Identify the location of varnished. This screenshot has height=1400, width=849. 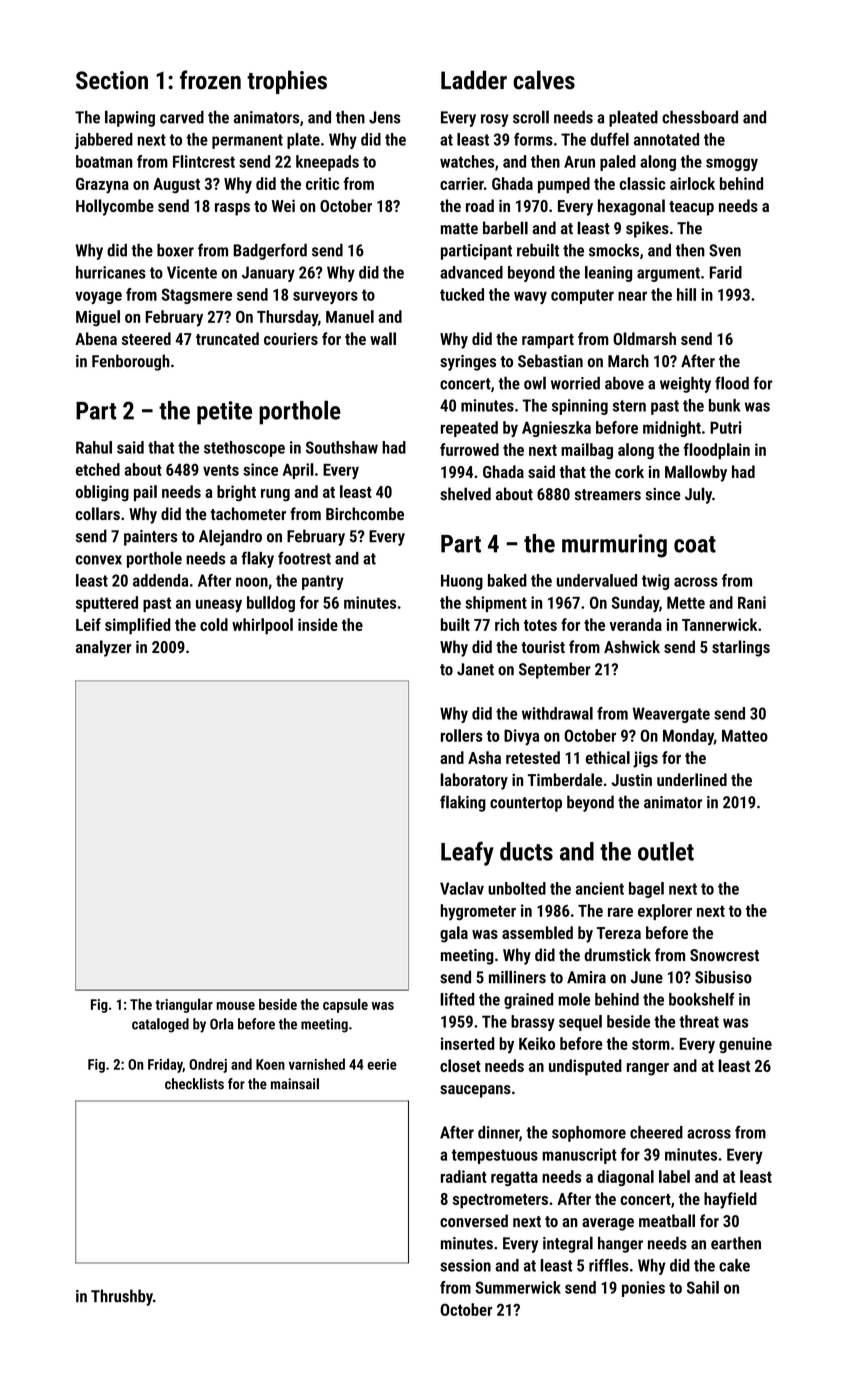
(317, 1064).
